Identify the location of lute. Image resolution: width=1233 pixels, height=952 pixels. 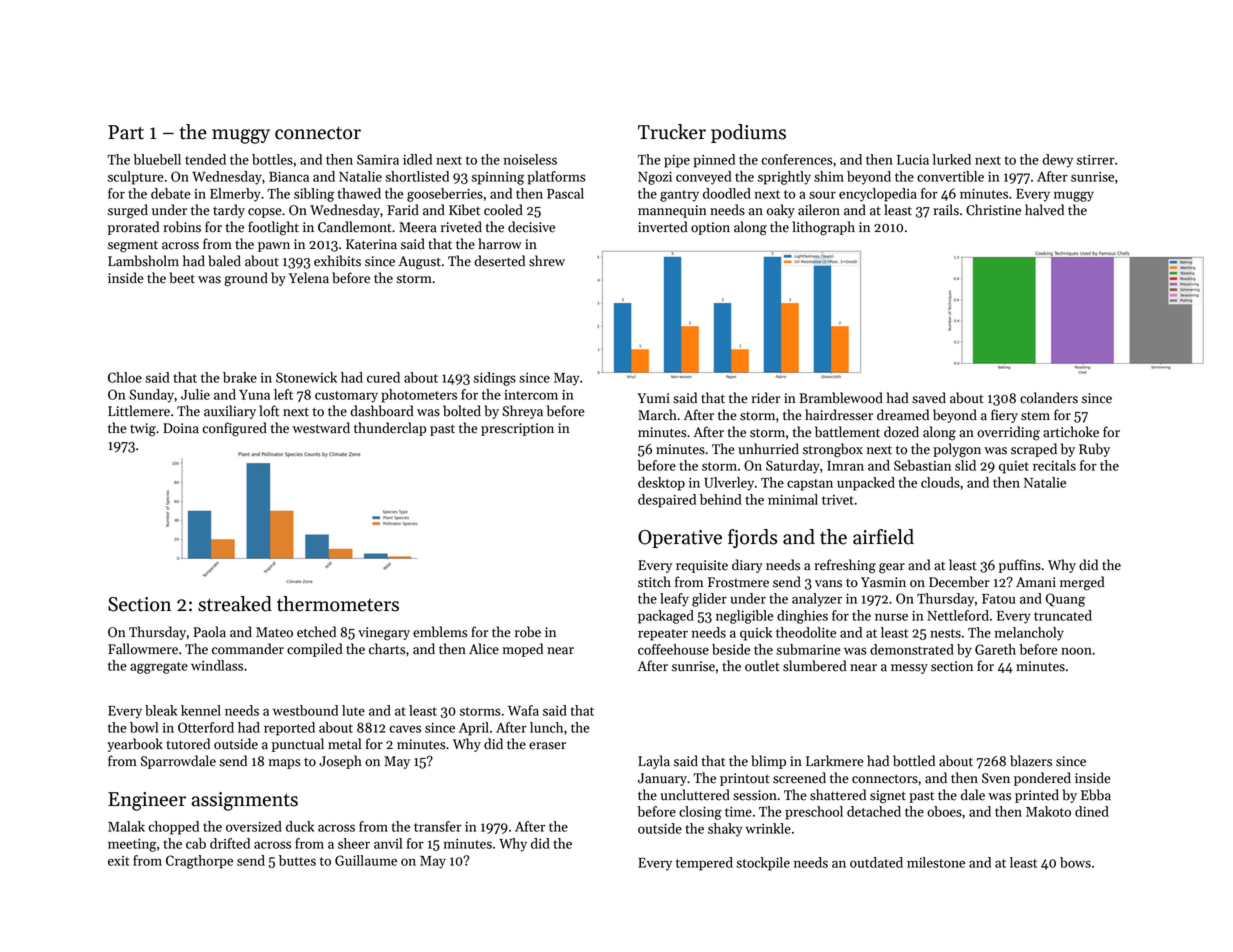
(353, 710).
